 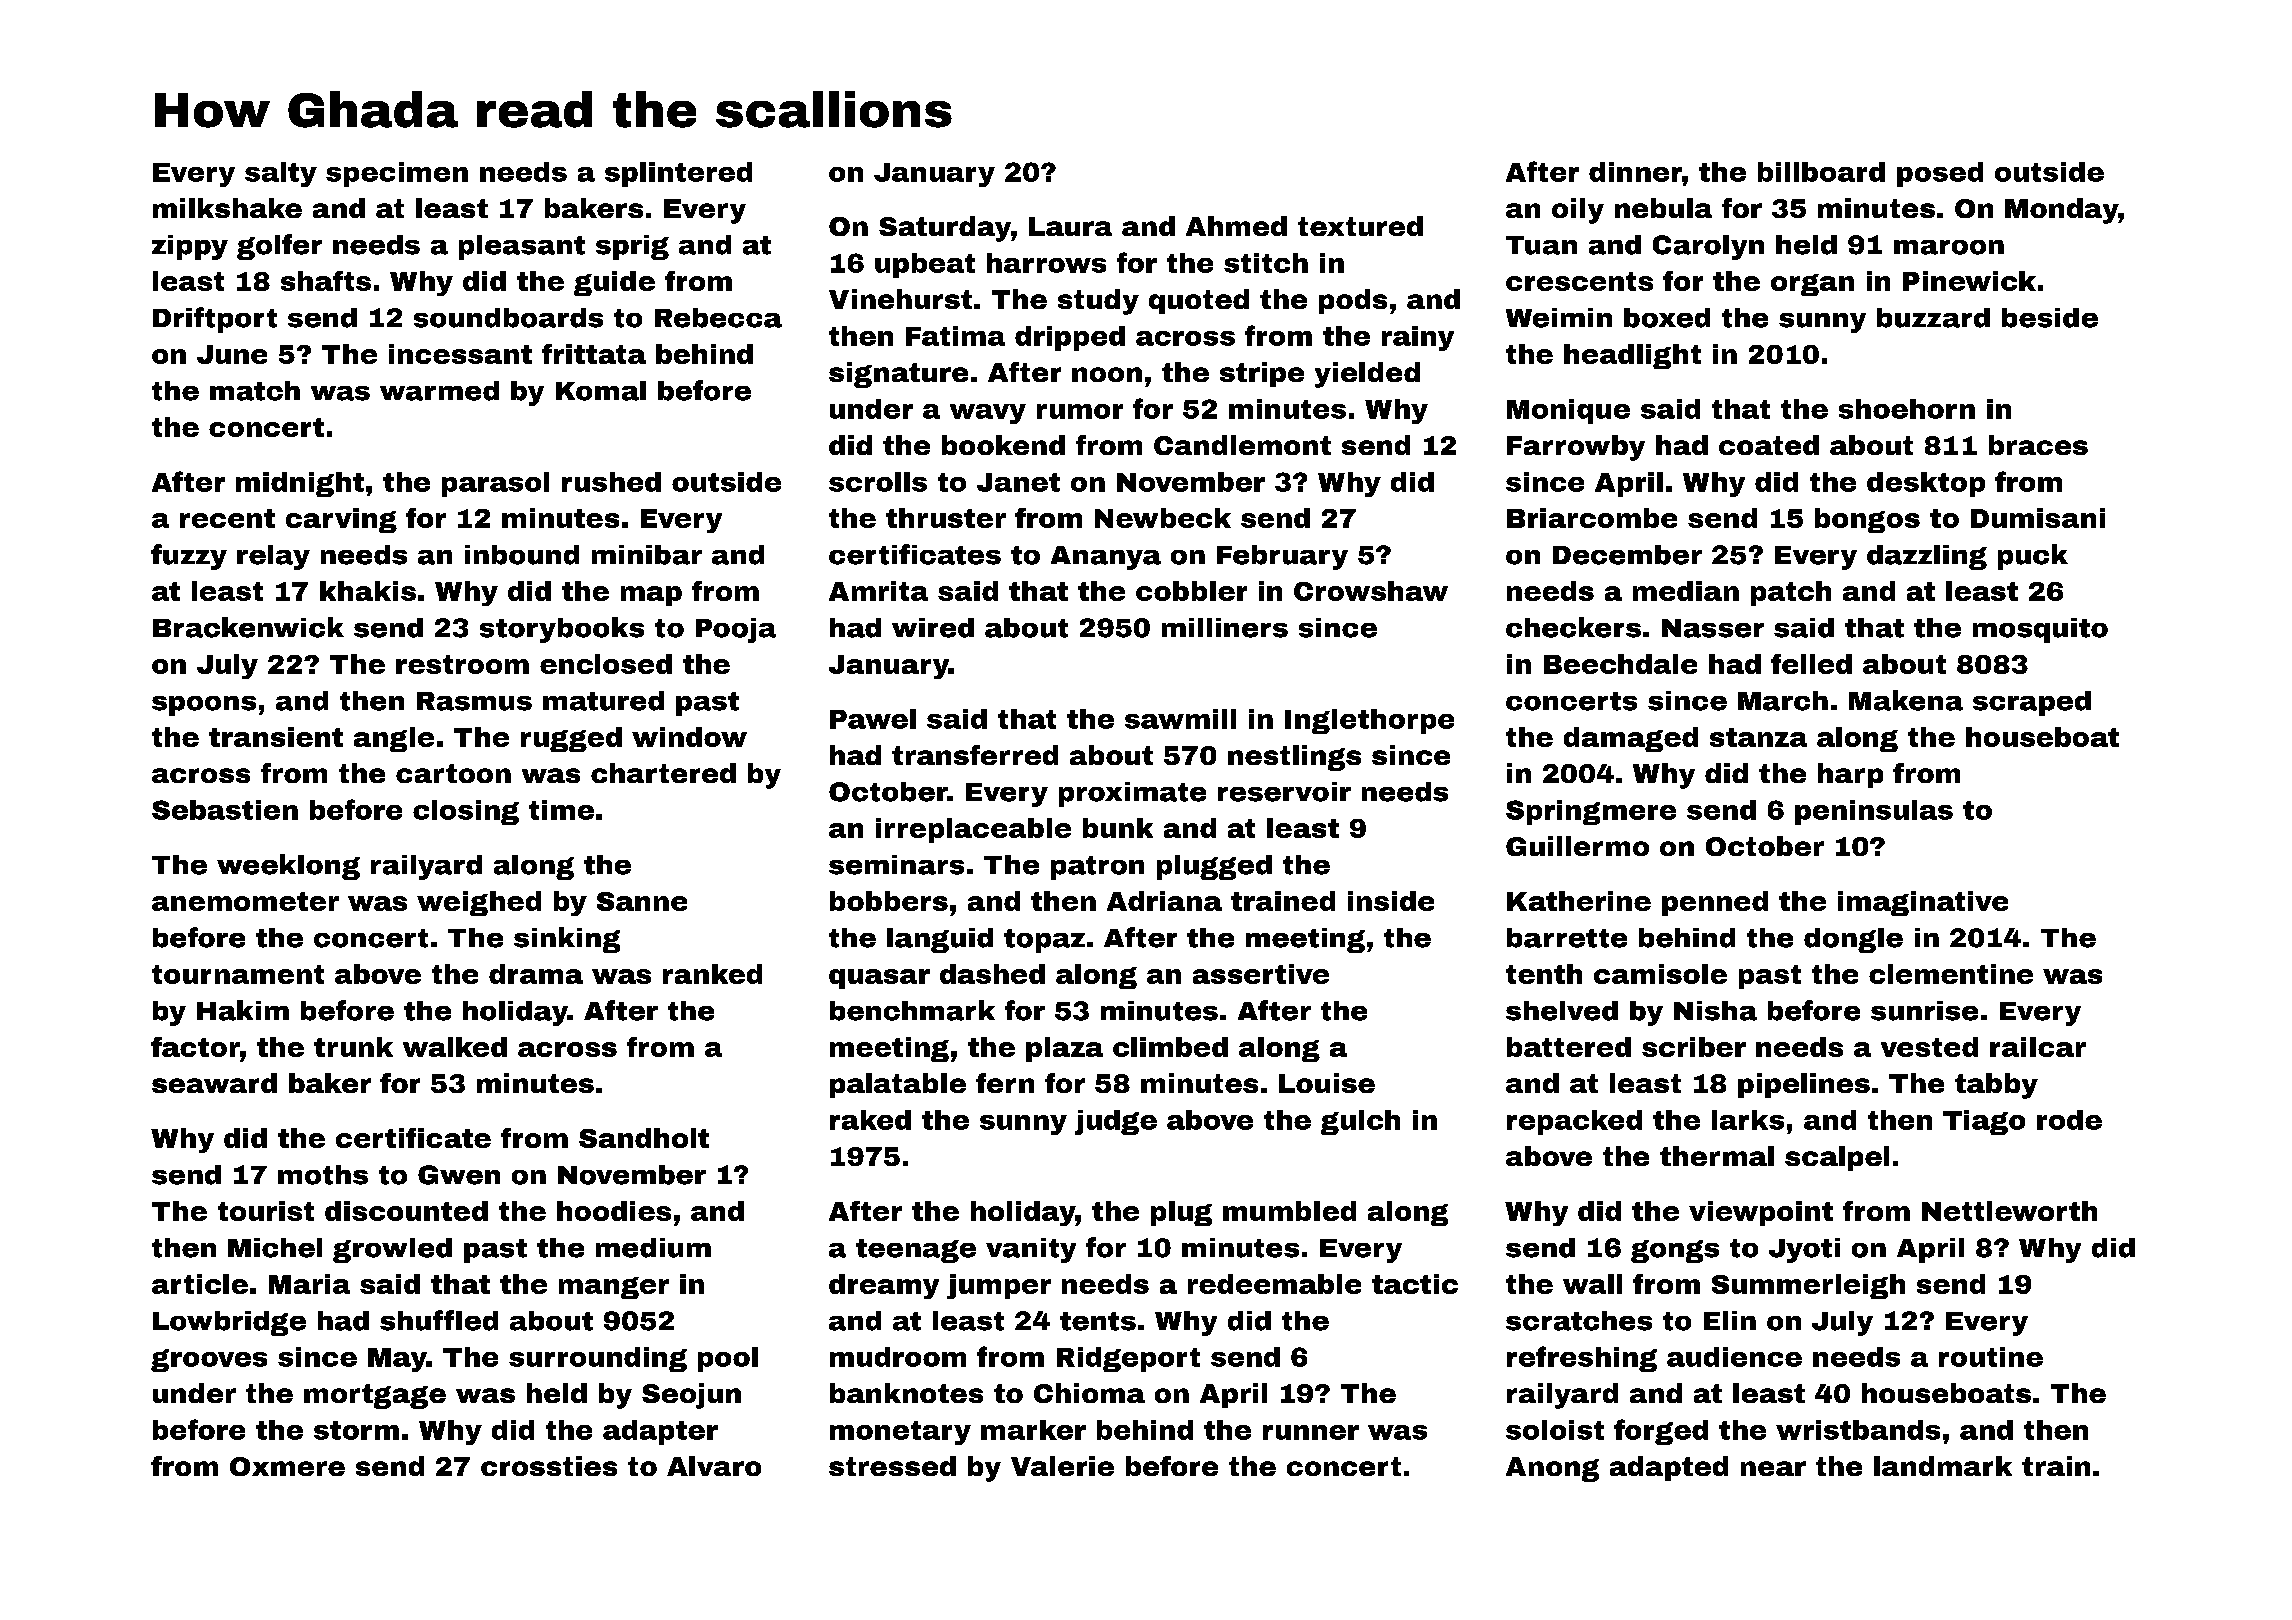 What do you see at coordinates (1940, 174) in the screenshot?
I see `posed` at bounding box center [1940, 174].
